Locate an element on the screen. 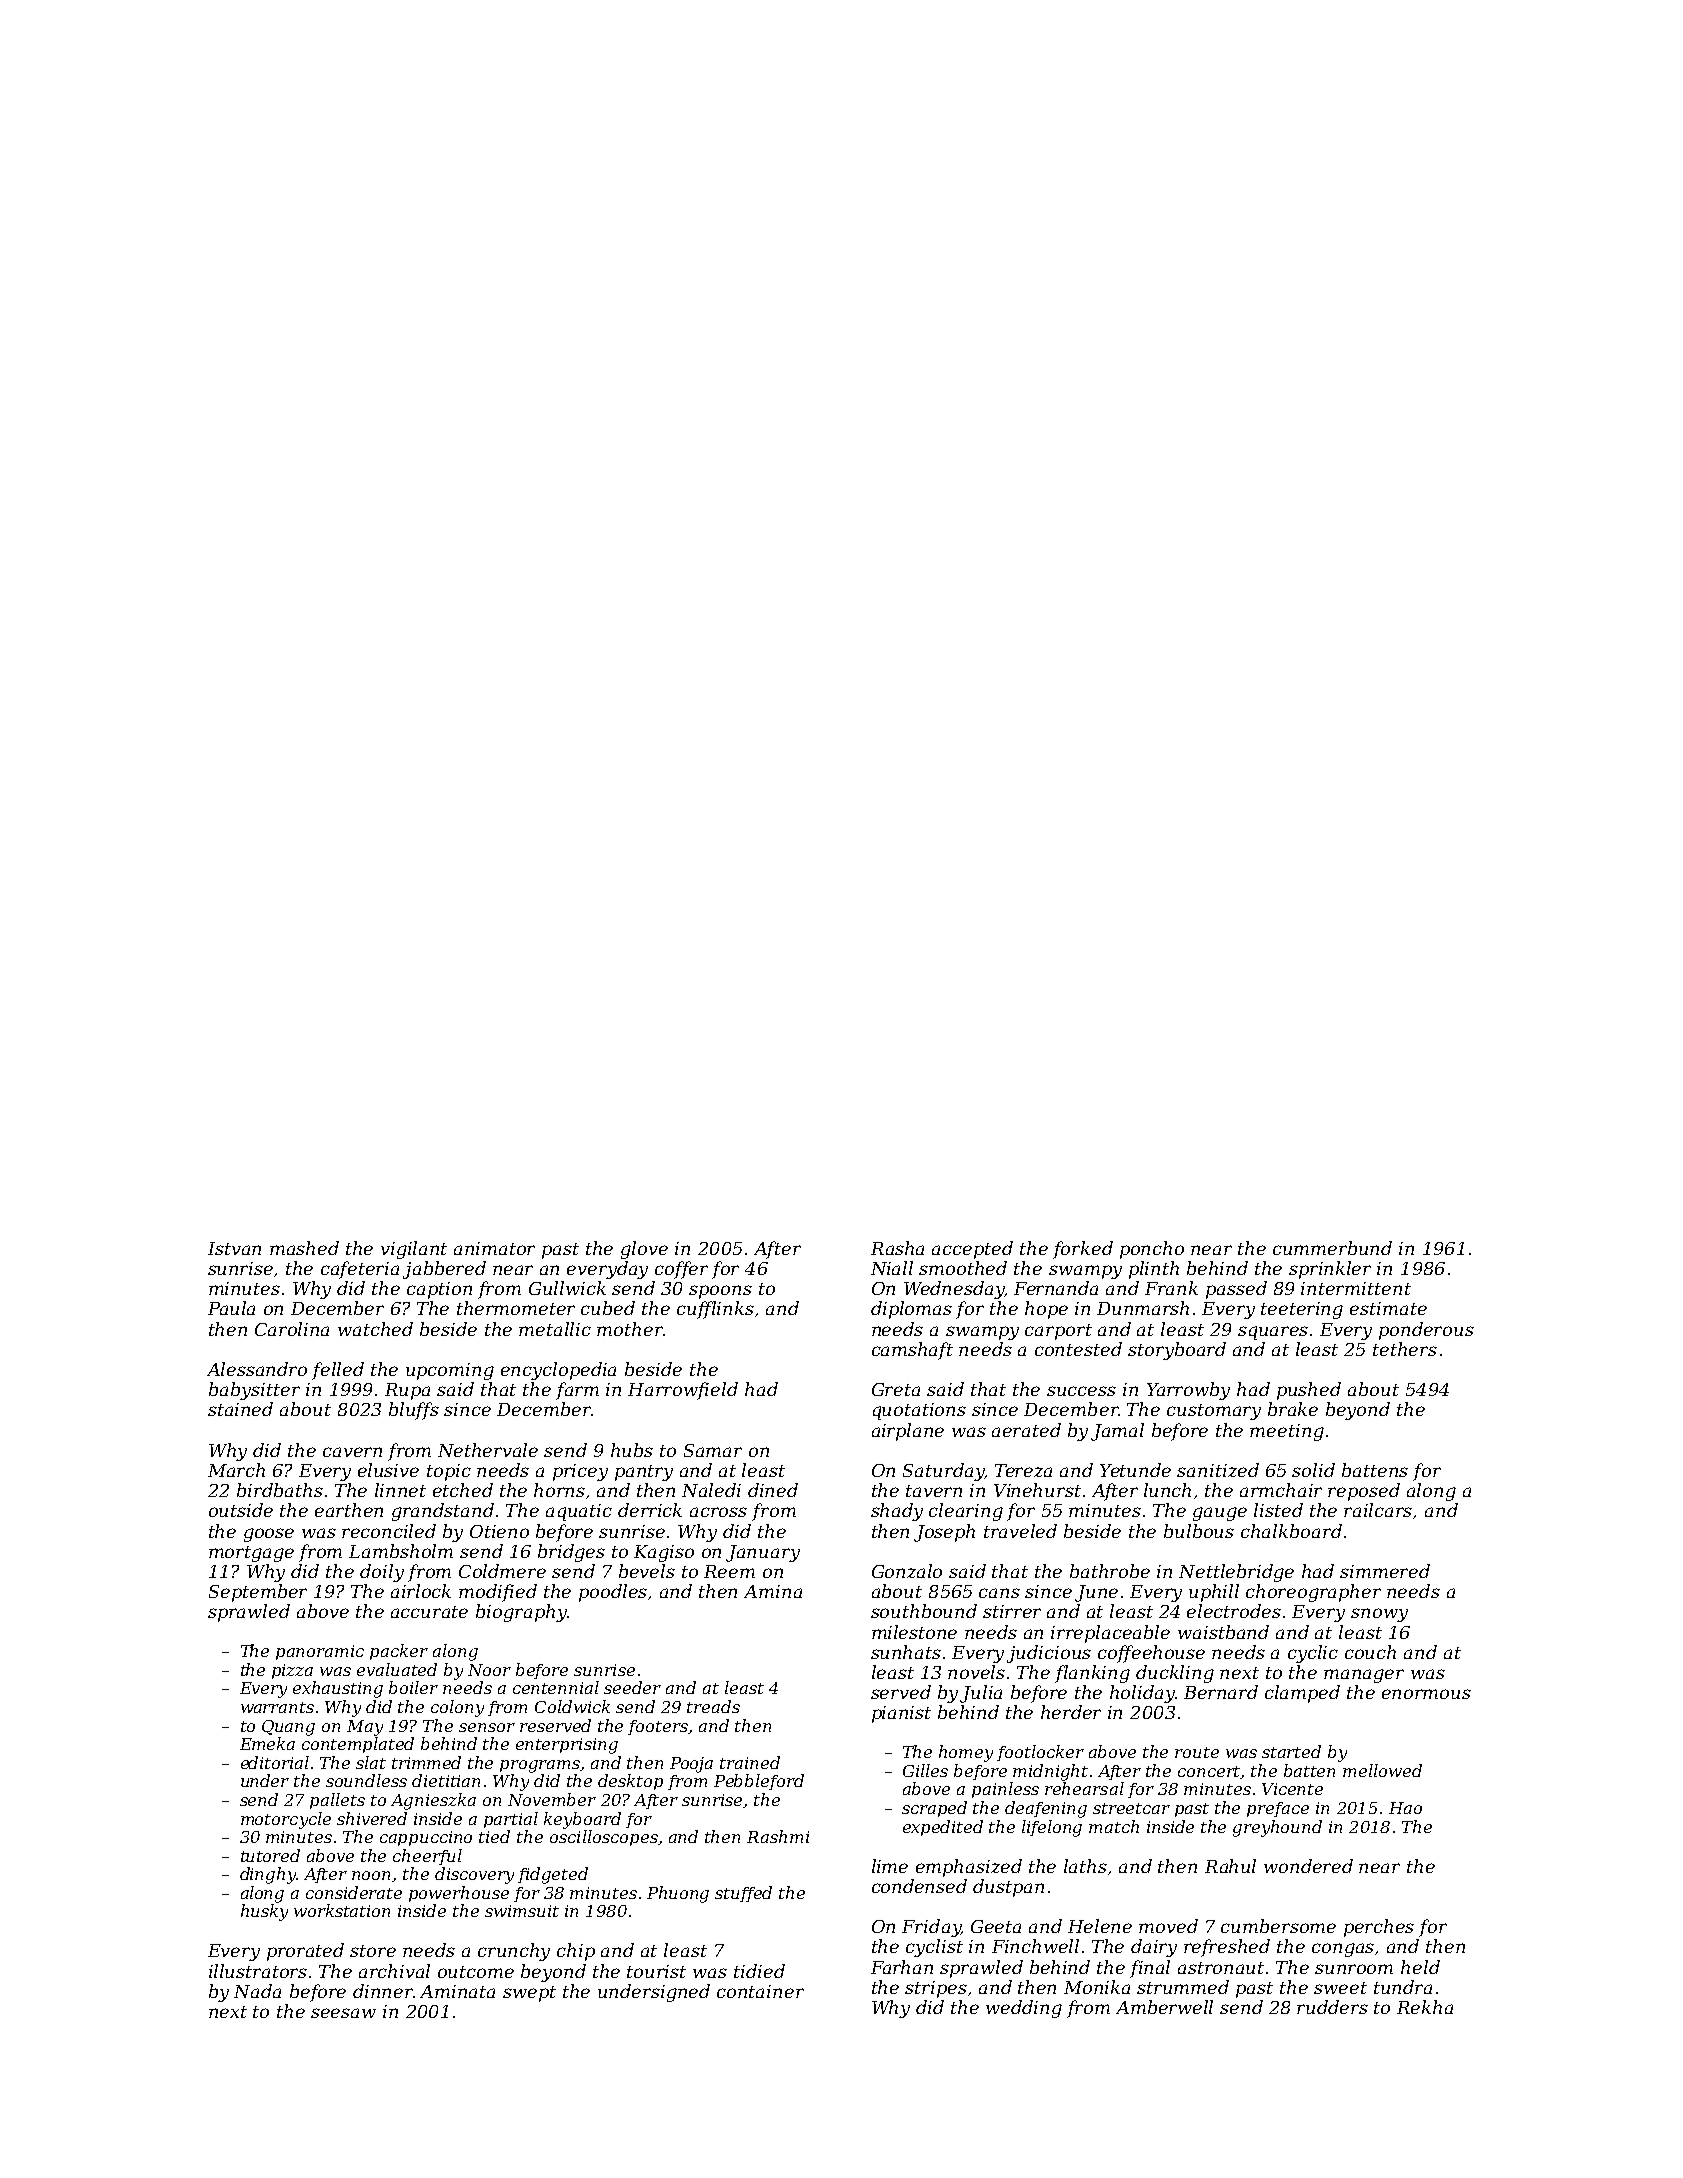 Image resolution: width=1683 pixels, height=2178 pixels. sunhats is located at coordinates (906, 1652).
